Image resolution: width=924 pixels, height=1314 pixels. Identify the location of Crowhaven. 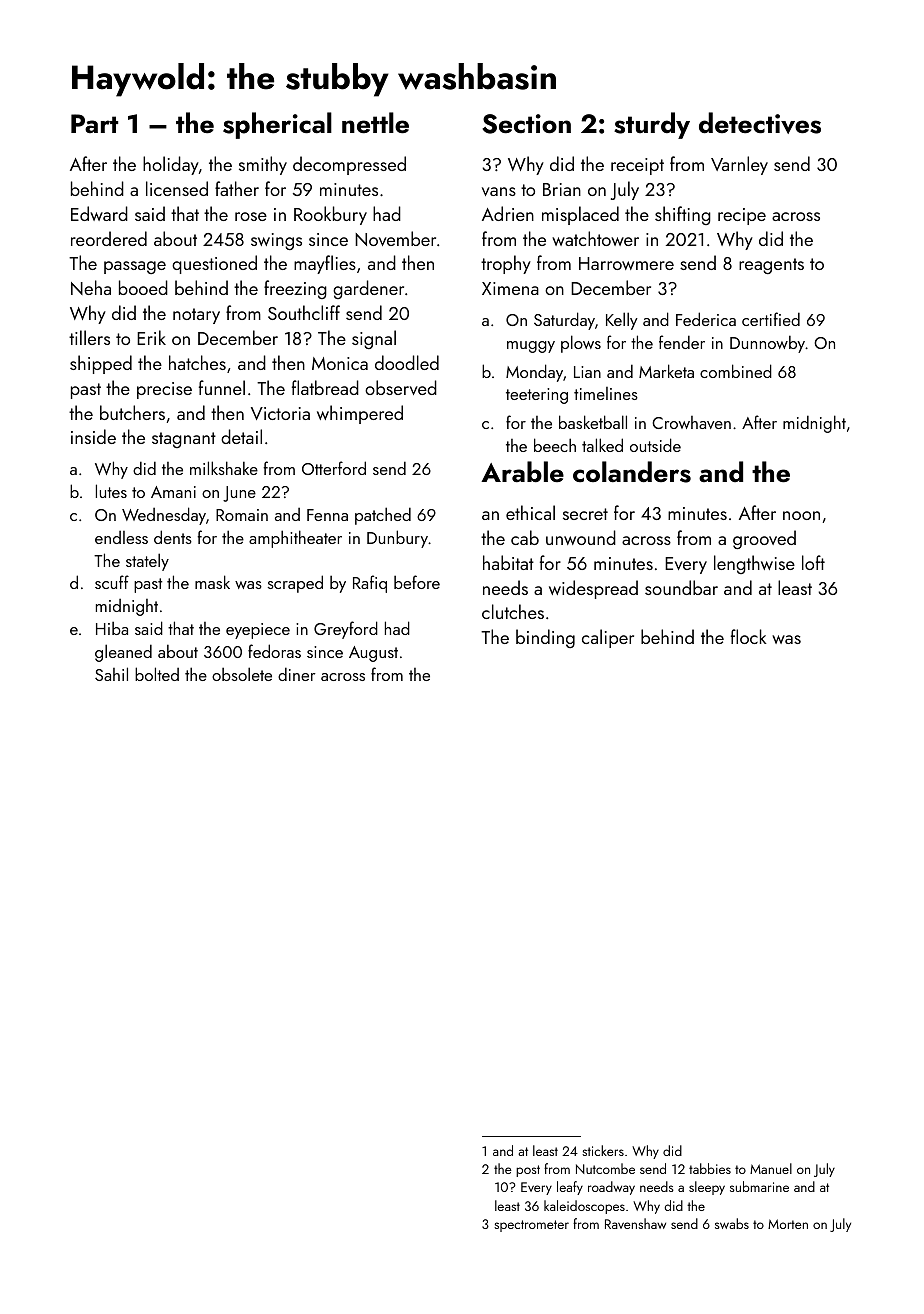
(691, 422).
